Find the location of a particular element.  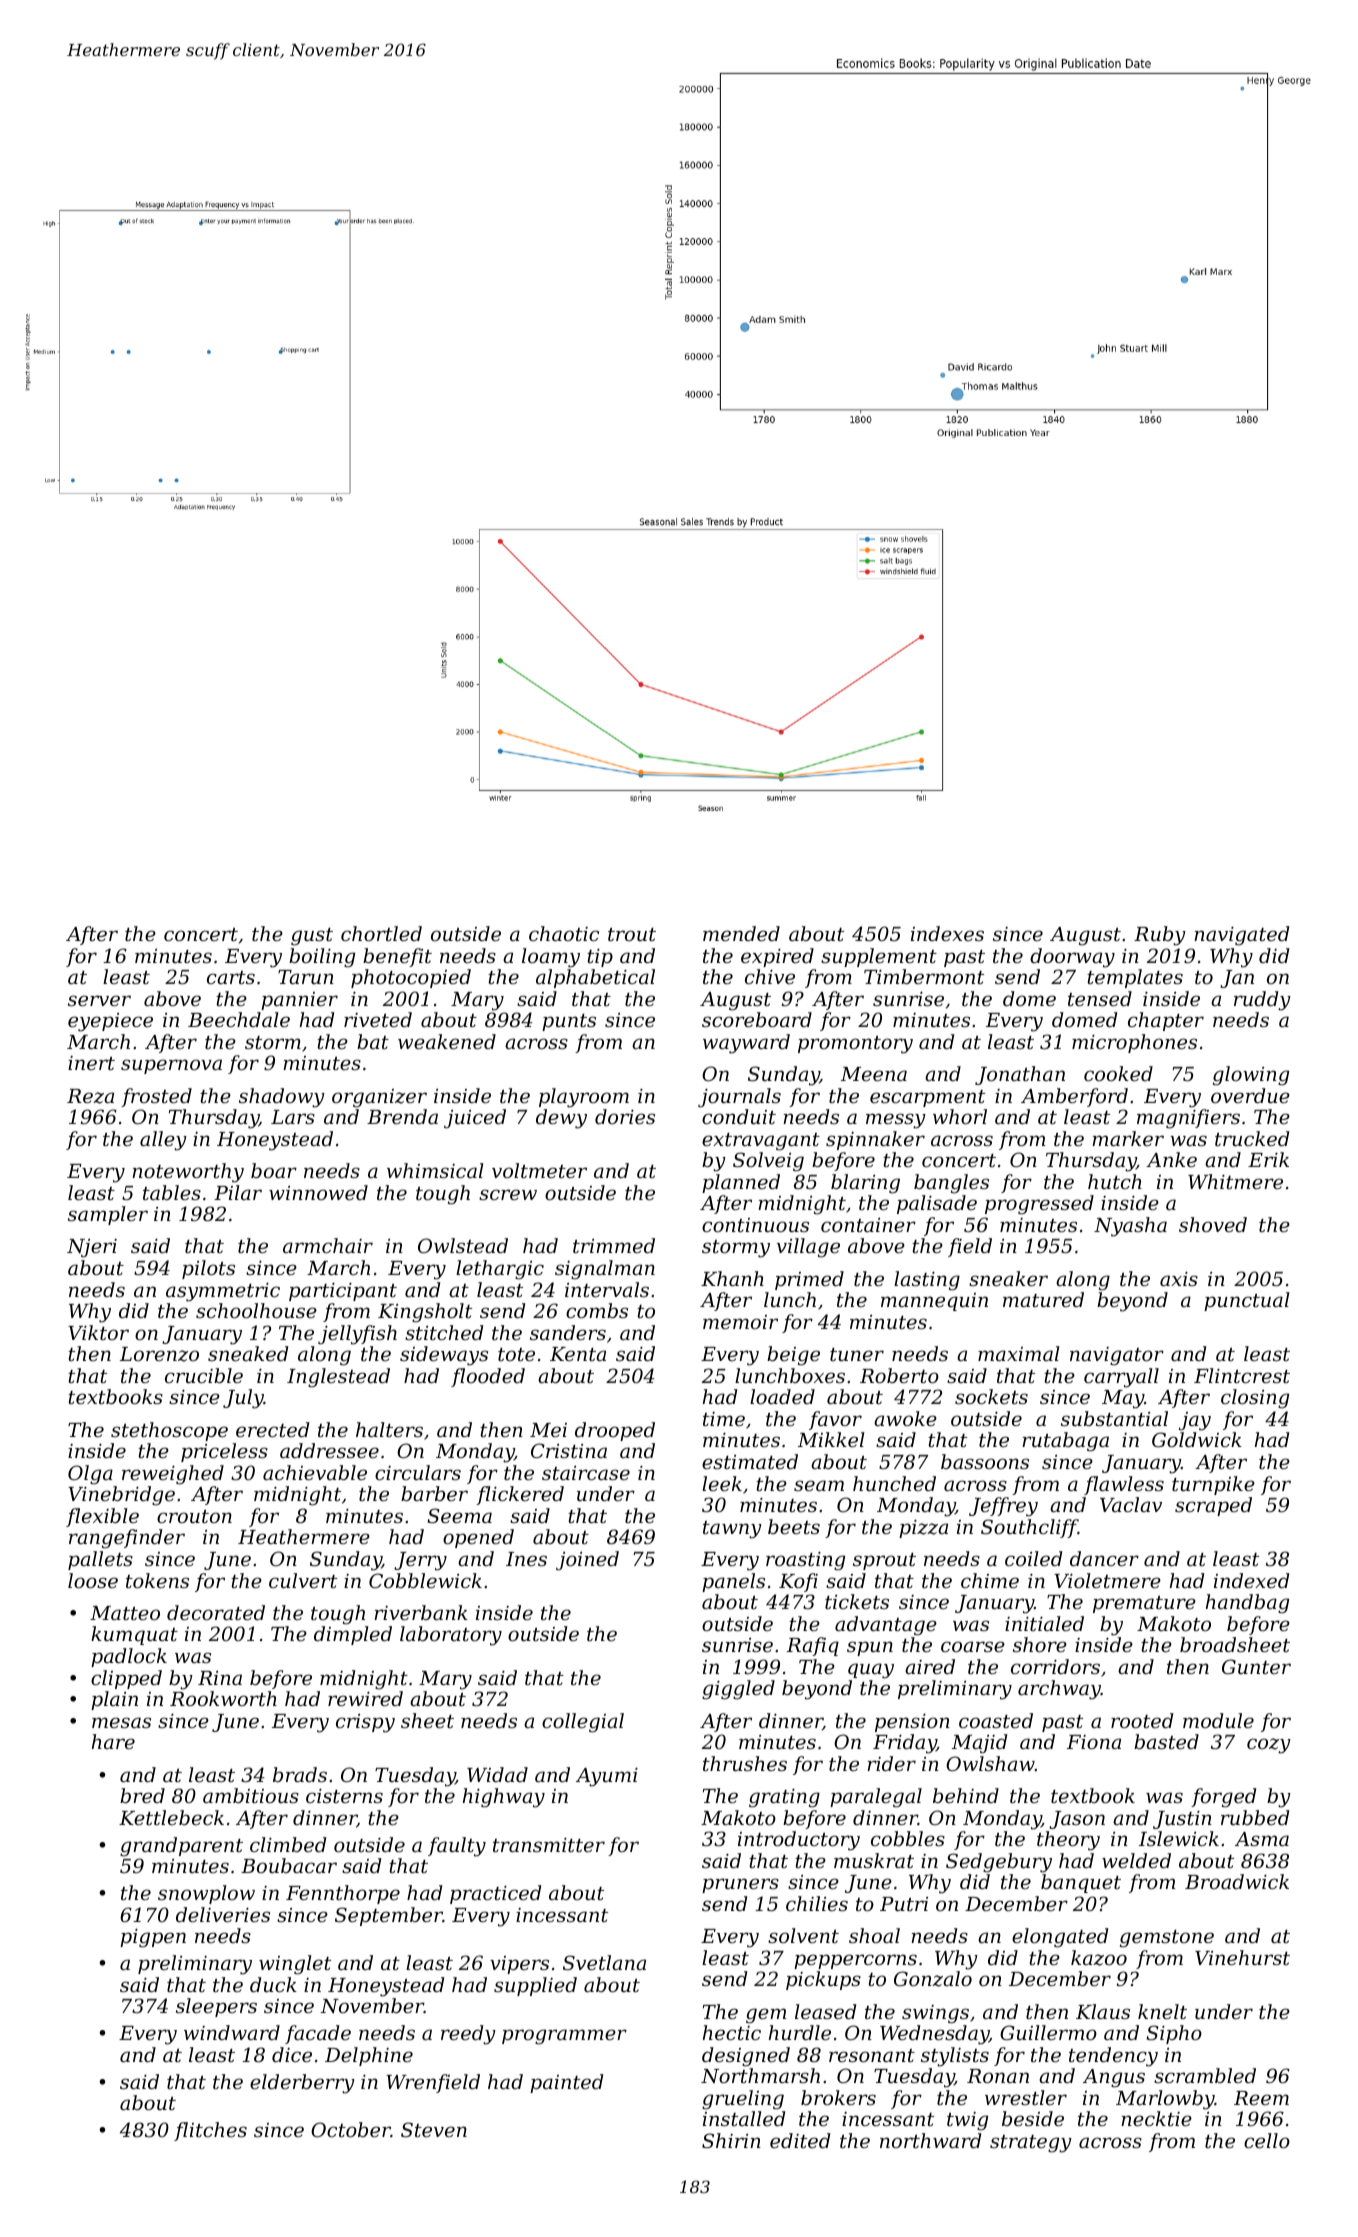

tuner is located at coordinates (857, 1354).
